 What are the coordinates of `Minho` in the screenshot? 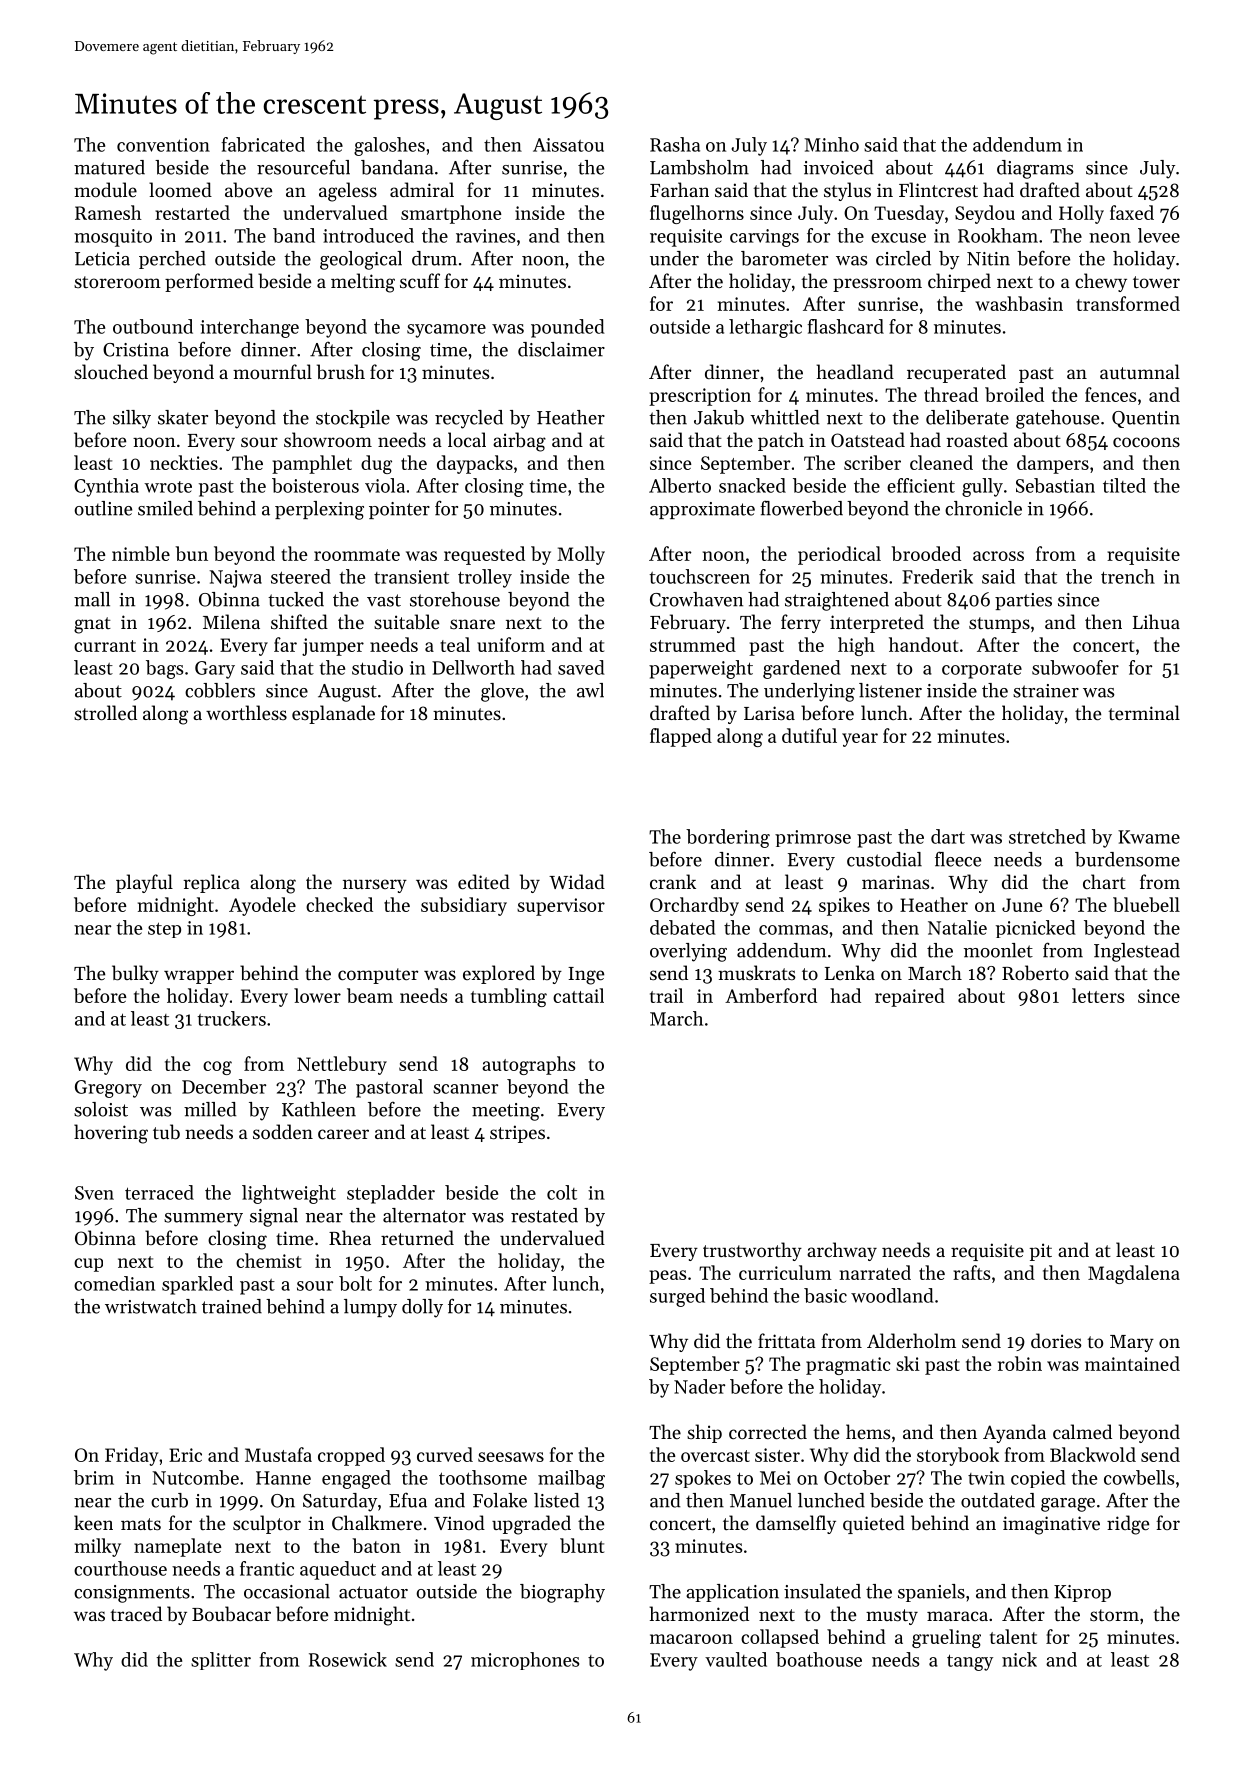 It's located at (831, 144).
